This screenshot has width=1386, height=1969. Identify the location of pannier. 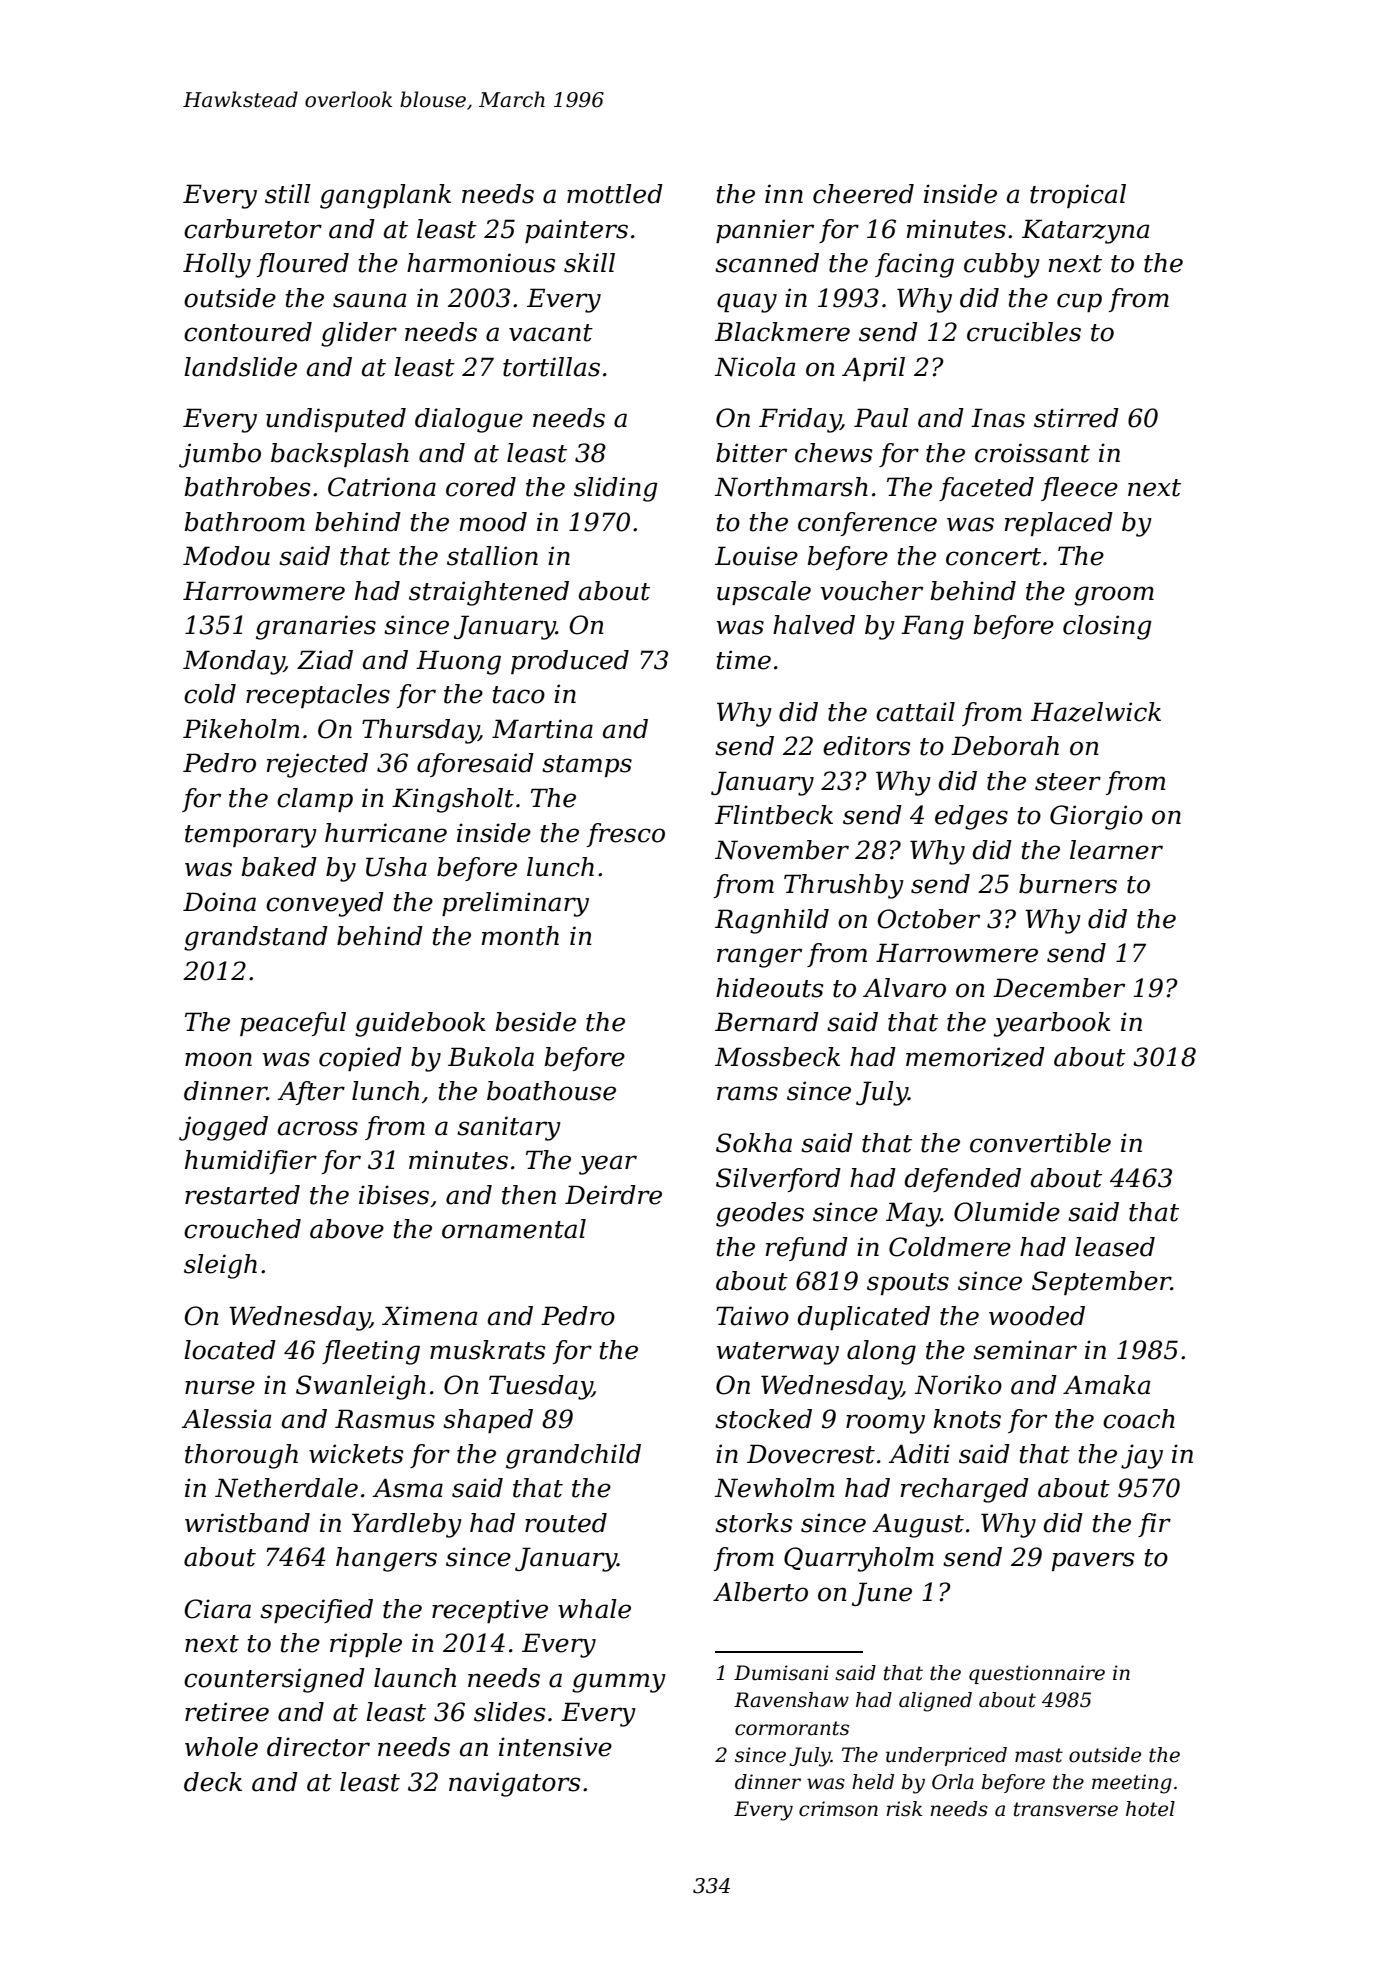
(765, 231).
